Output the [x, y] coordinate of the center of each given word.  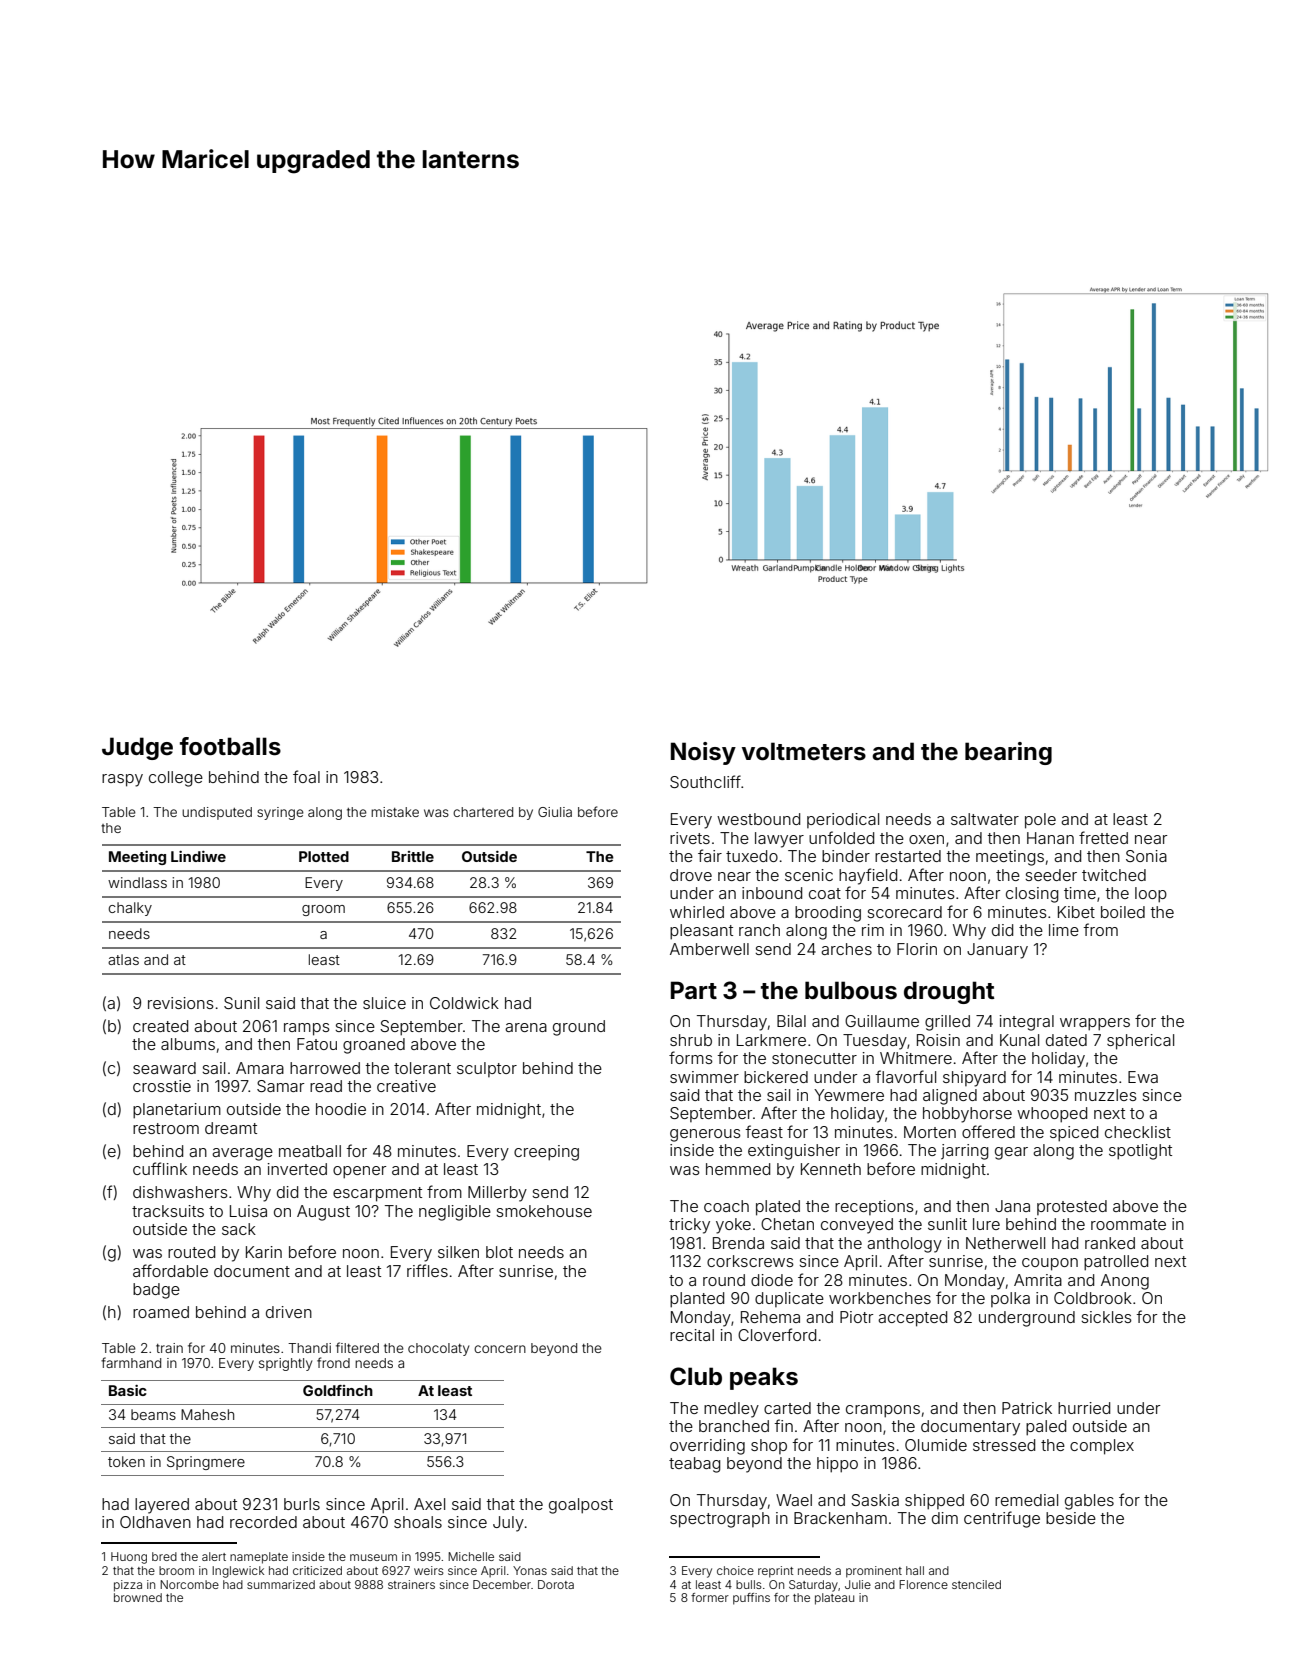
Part [694, 990]
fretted [1103, 837]
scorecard [904, 912]
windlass [137, 882]
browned [138, 1597]
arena [526, 1027]
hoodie [341, 1109]
